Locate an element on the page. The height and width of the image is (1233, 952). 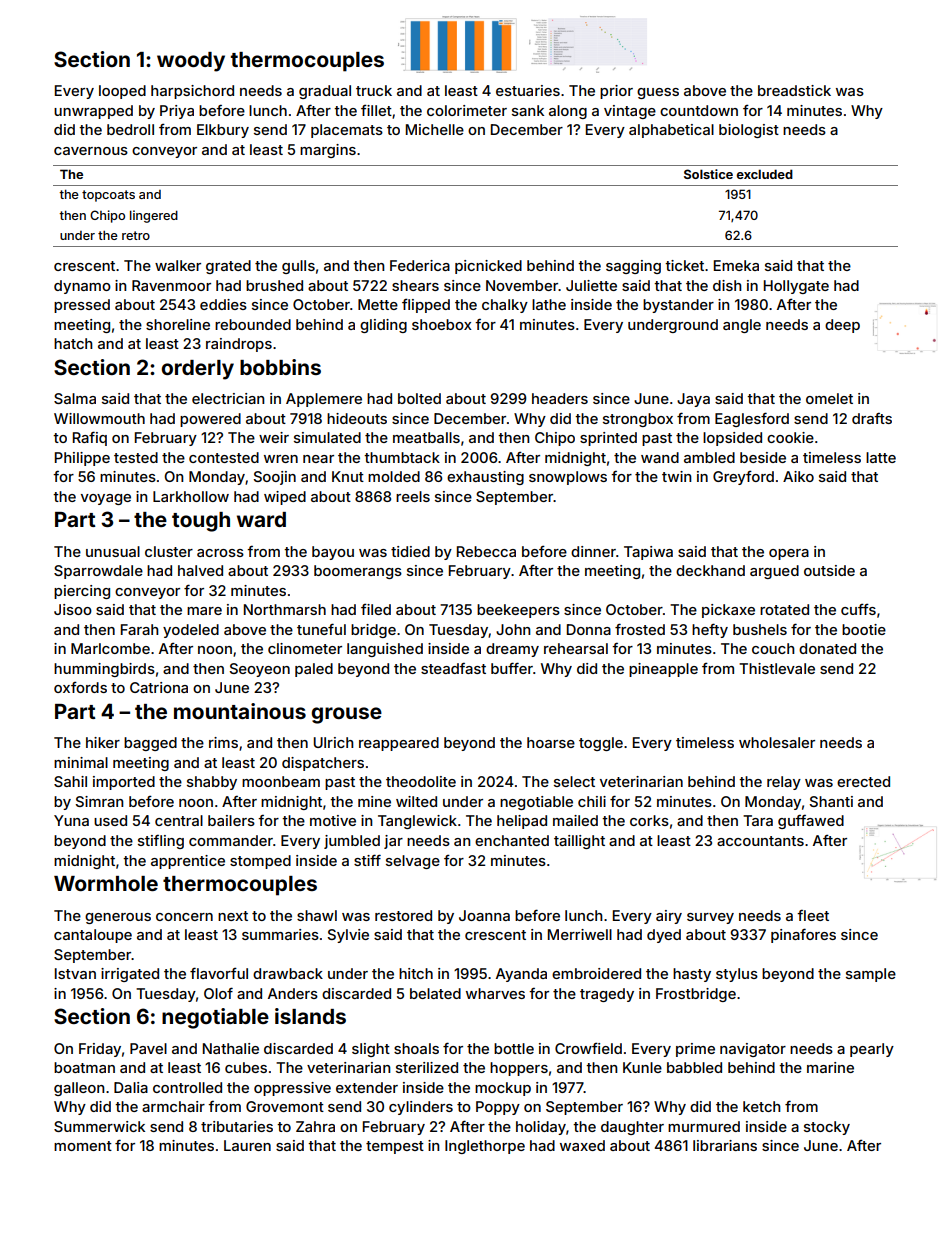
Merriwell is located at coordinates (580, 934).
